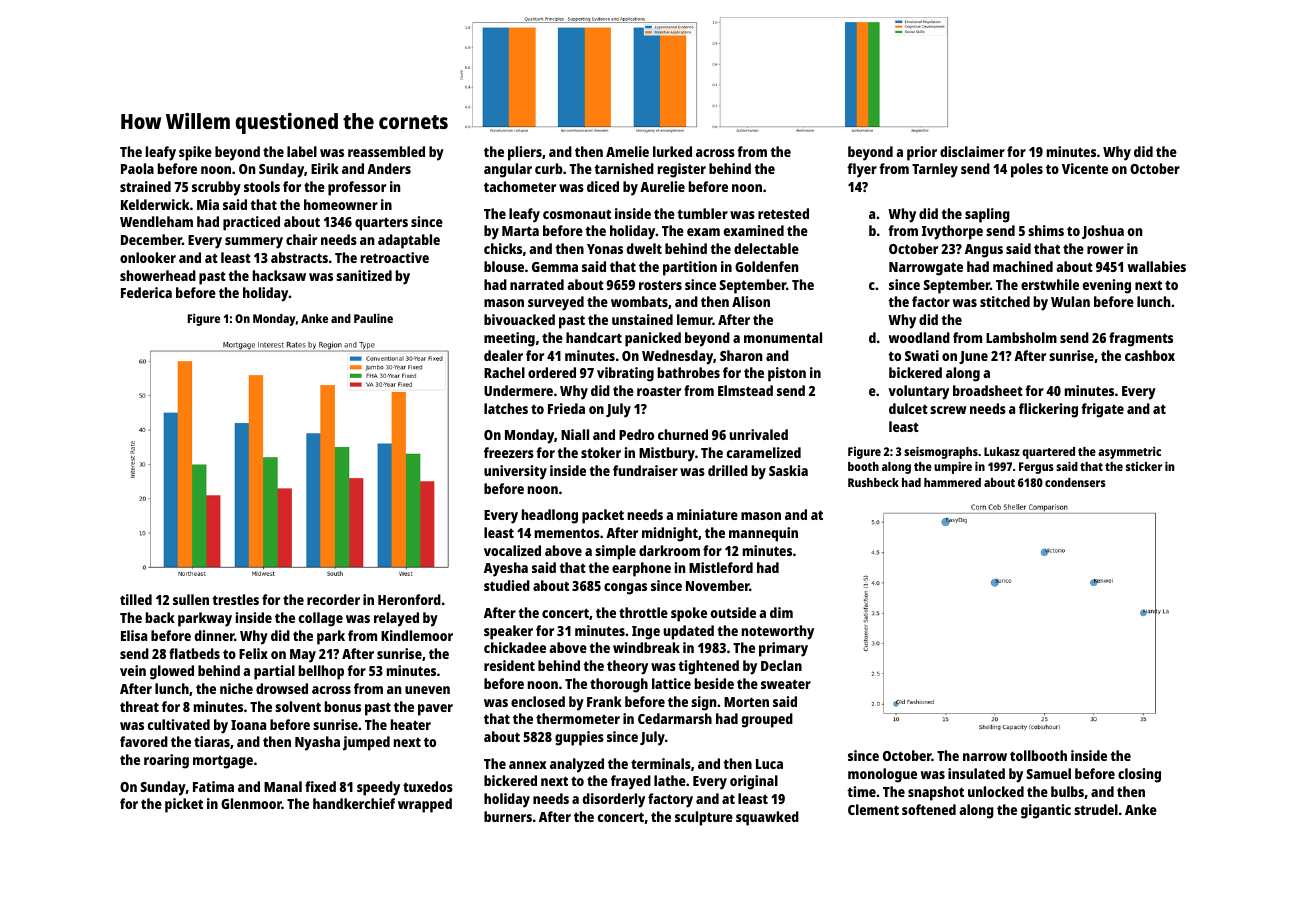 Image resolution: width=1308 pixels, height=924 pixels. Describe the element at coordinates (624, 168) in the screenshot. I see `tarnished` at that location.
